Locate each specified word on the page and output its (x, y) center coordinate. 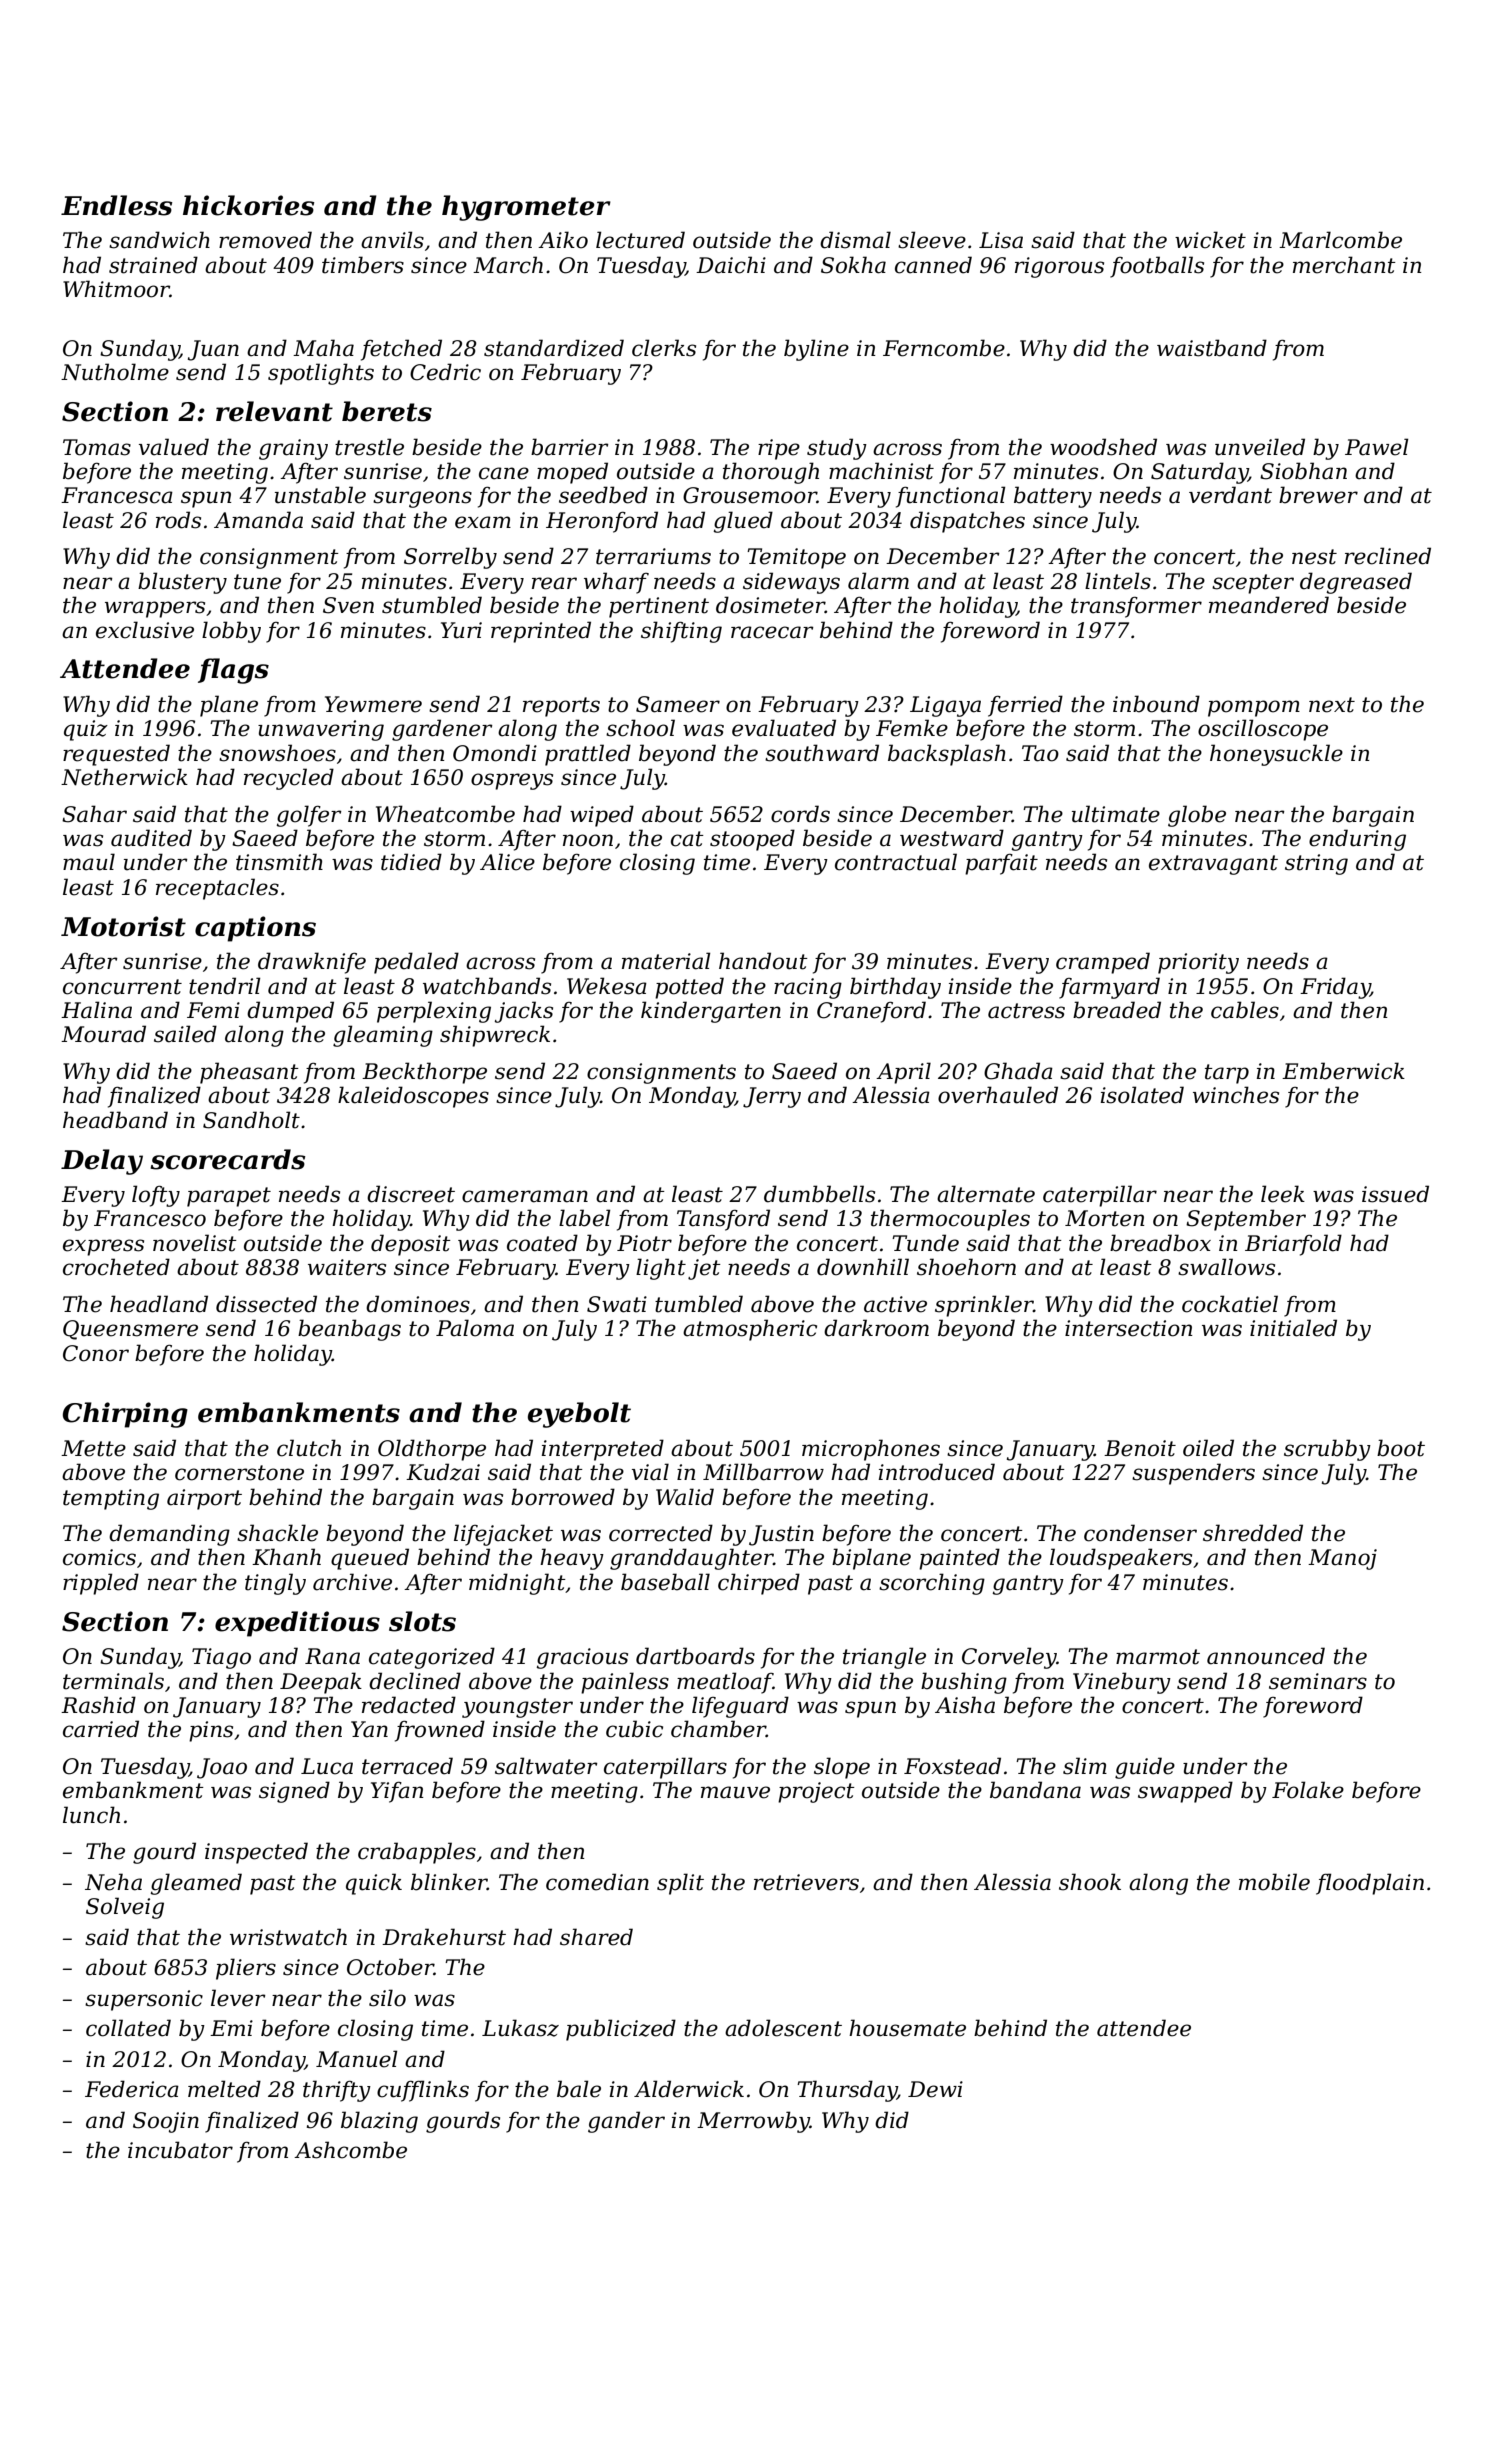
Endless (117, 205)
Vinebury (1122, 1683)
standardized (554, 348)
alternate (986, 1194)
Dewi (935, 2089)
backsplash (947, 755)
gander (626, 2122)
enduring (1357, 840)
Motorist (123, 926)
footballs (1157, 267)
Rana (332, 1656)
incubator (180, 2150)
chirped (759, 1584)
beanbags (349, 1330)
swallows (1226, 1267)
